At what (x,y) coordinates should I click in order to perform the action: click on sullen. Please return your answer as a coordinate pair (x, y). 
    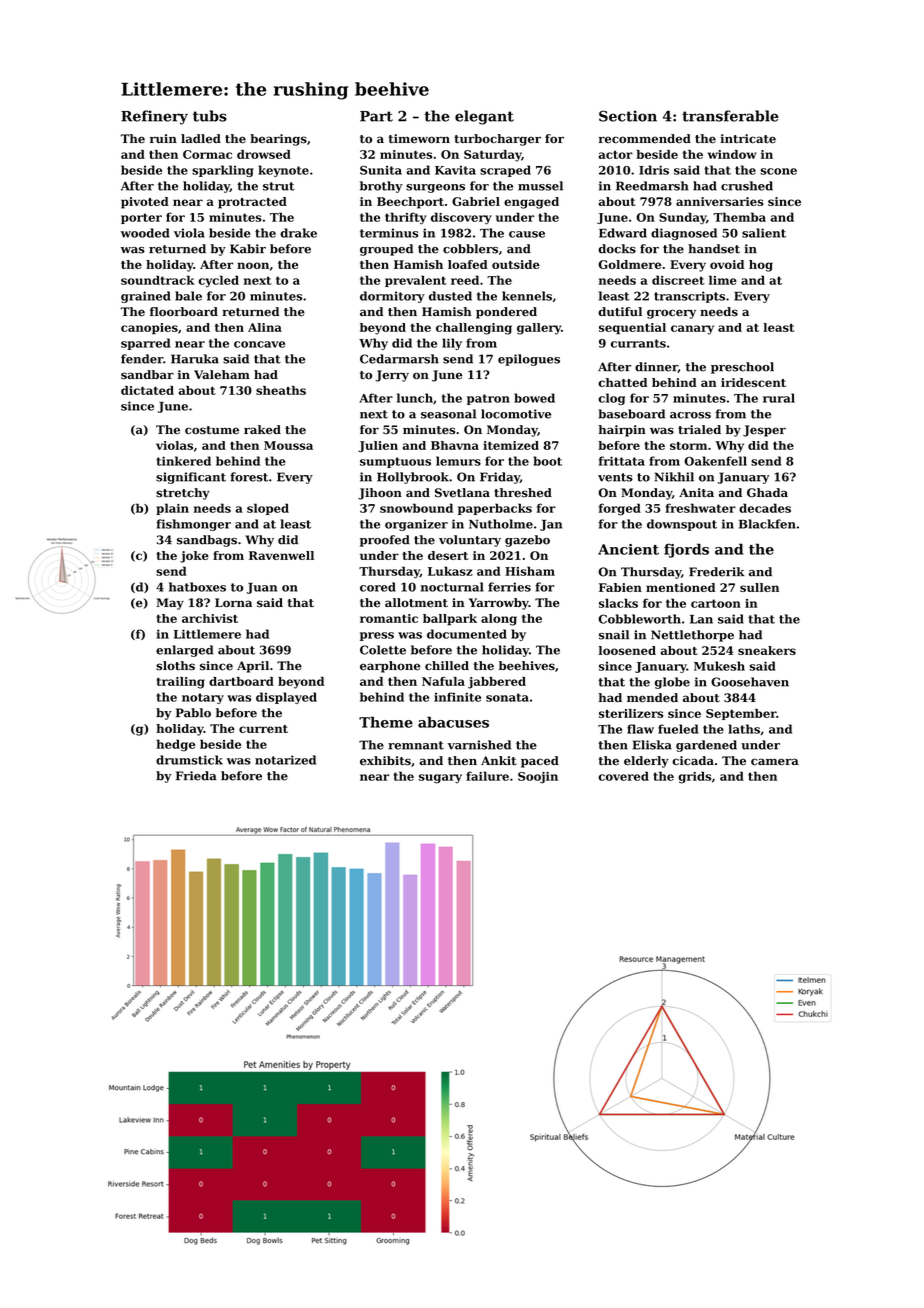
    Looking at the image, I should click on (759, 587).
